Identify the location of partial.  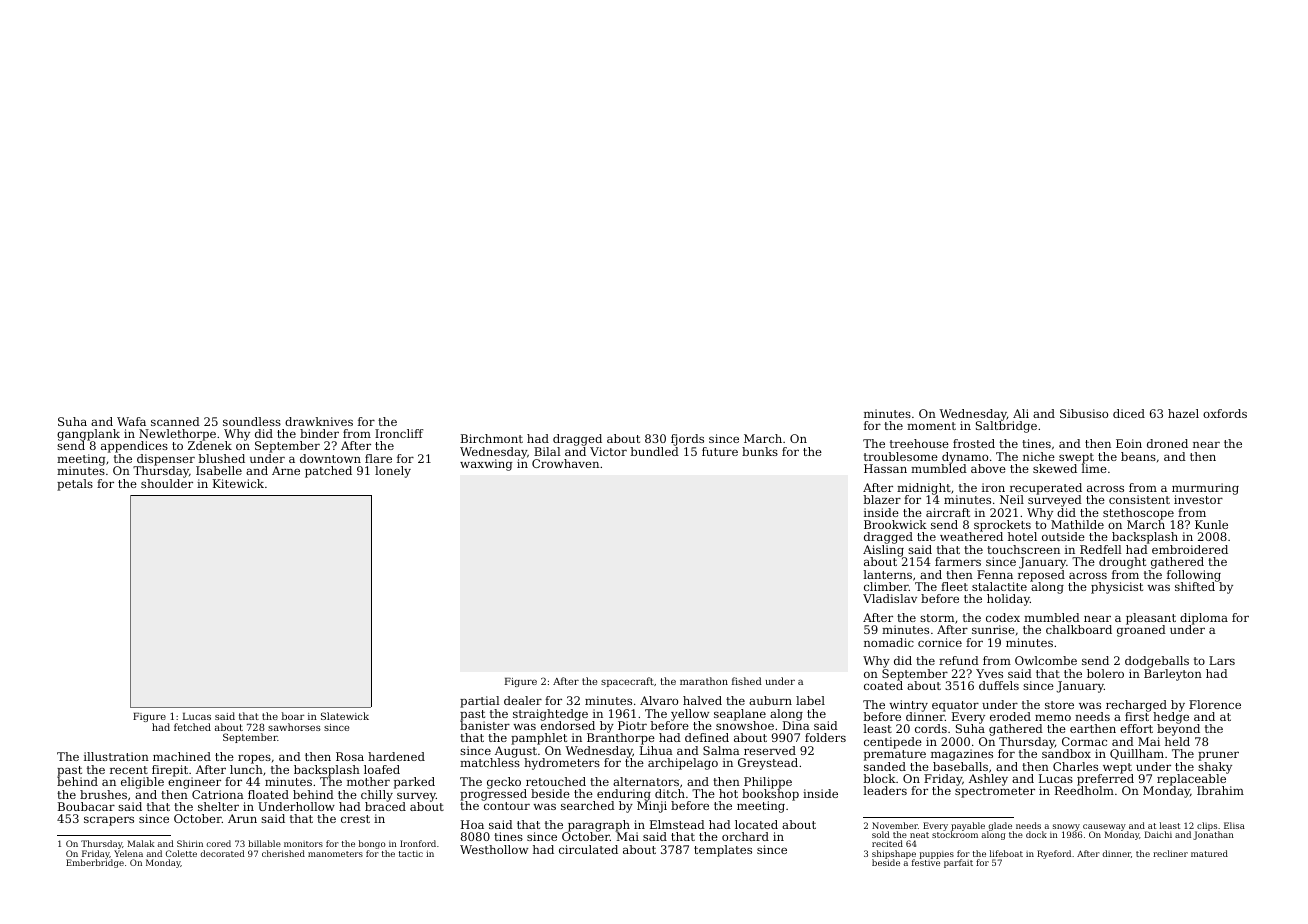
(480, 702).
